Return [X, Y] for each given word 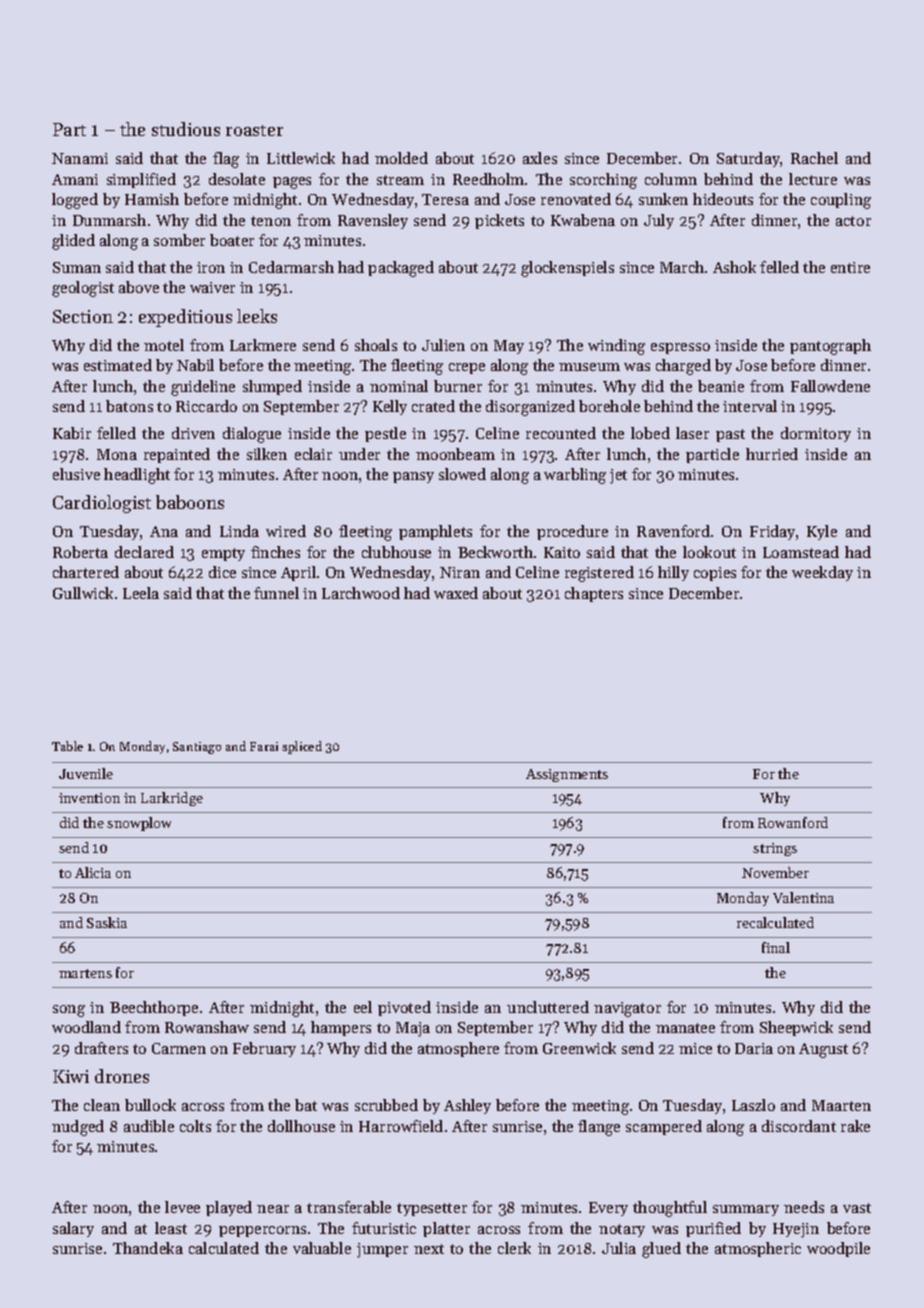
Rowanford [793, 822]
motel [164, 345]
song [69, 1011]
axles [540, 158]
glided [73, 242]
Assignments [567, 775]
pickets [499, 221]
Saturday [749, 159]
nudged [78, 1128]
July [659, 221]
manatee [685, 1028]
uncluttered [548, 1007]
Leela [141, 593]
